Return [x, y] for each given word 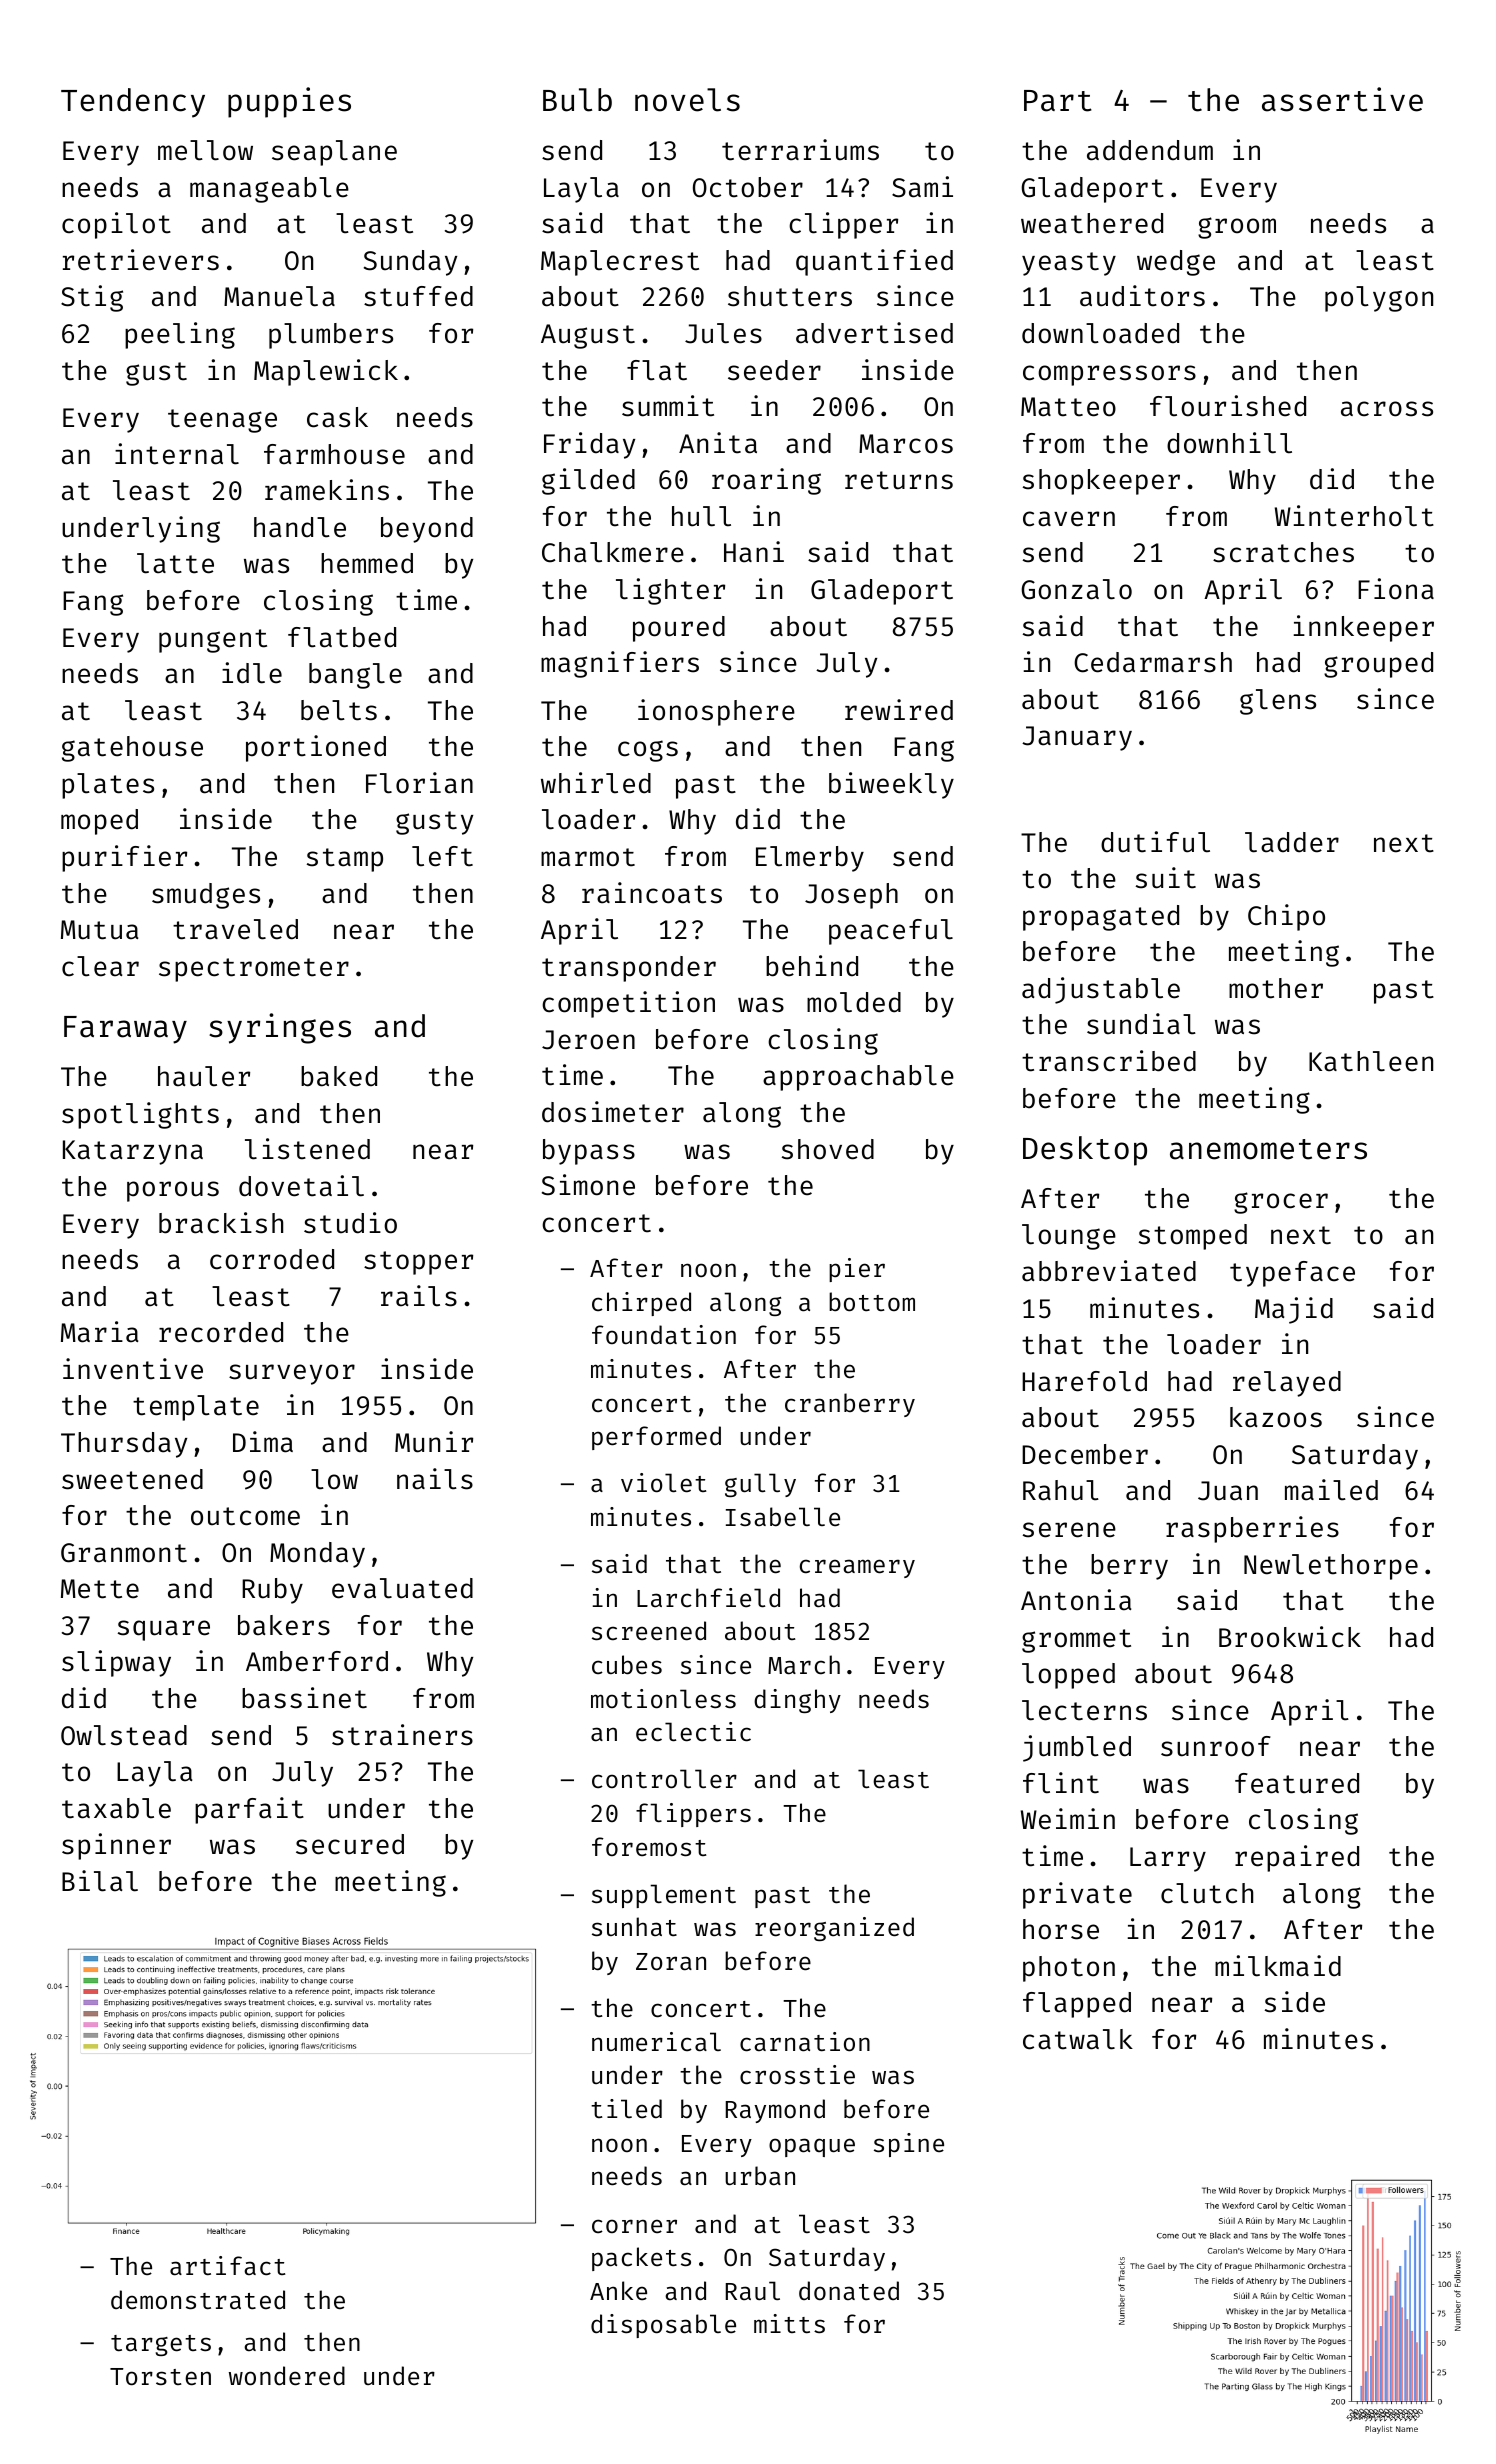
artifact [228, 2266]
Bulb [577, 100]
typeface [1292, 1274]
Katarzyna [133, 1152]
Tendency [133, 103]
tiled [626, 2109]
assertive [1342, 99]
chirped [641, 1304]
